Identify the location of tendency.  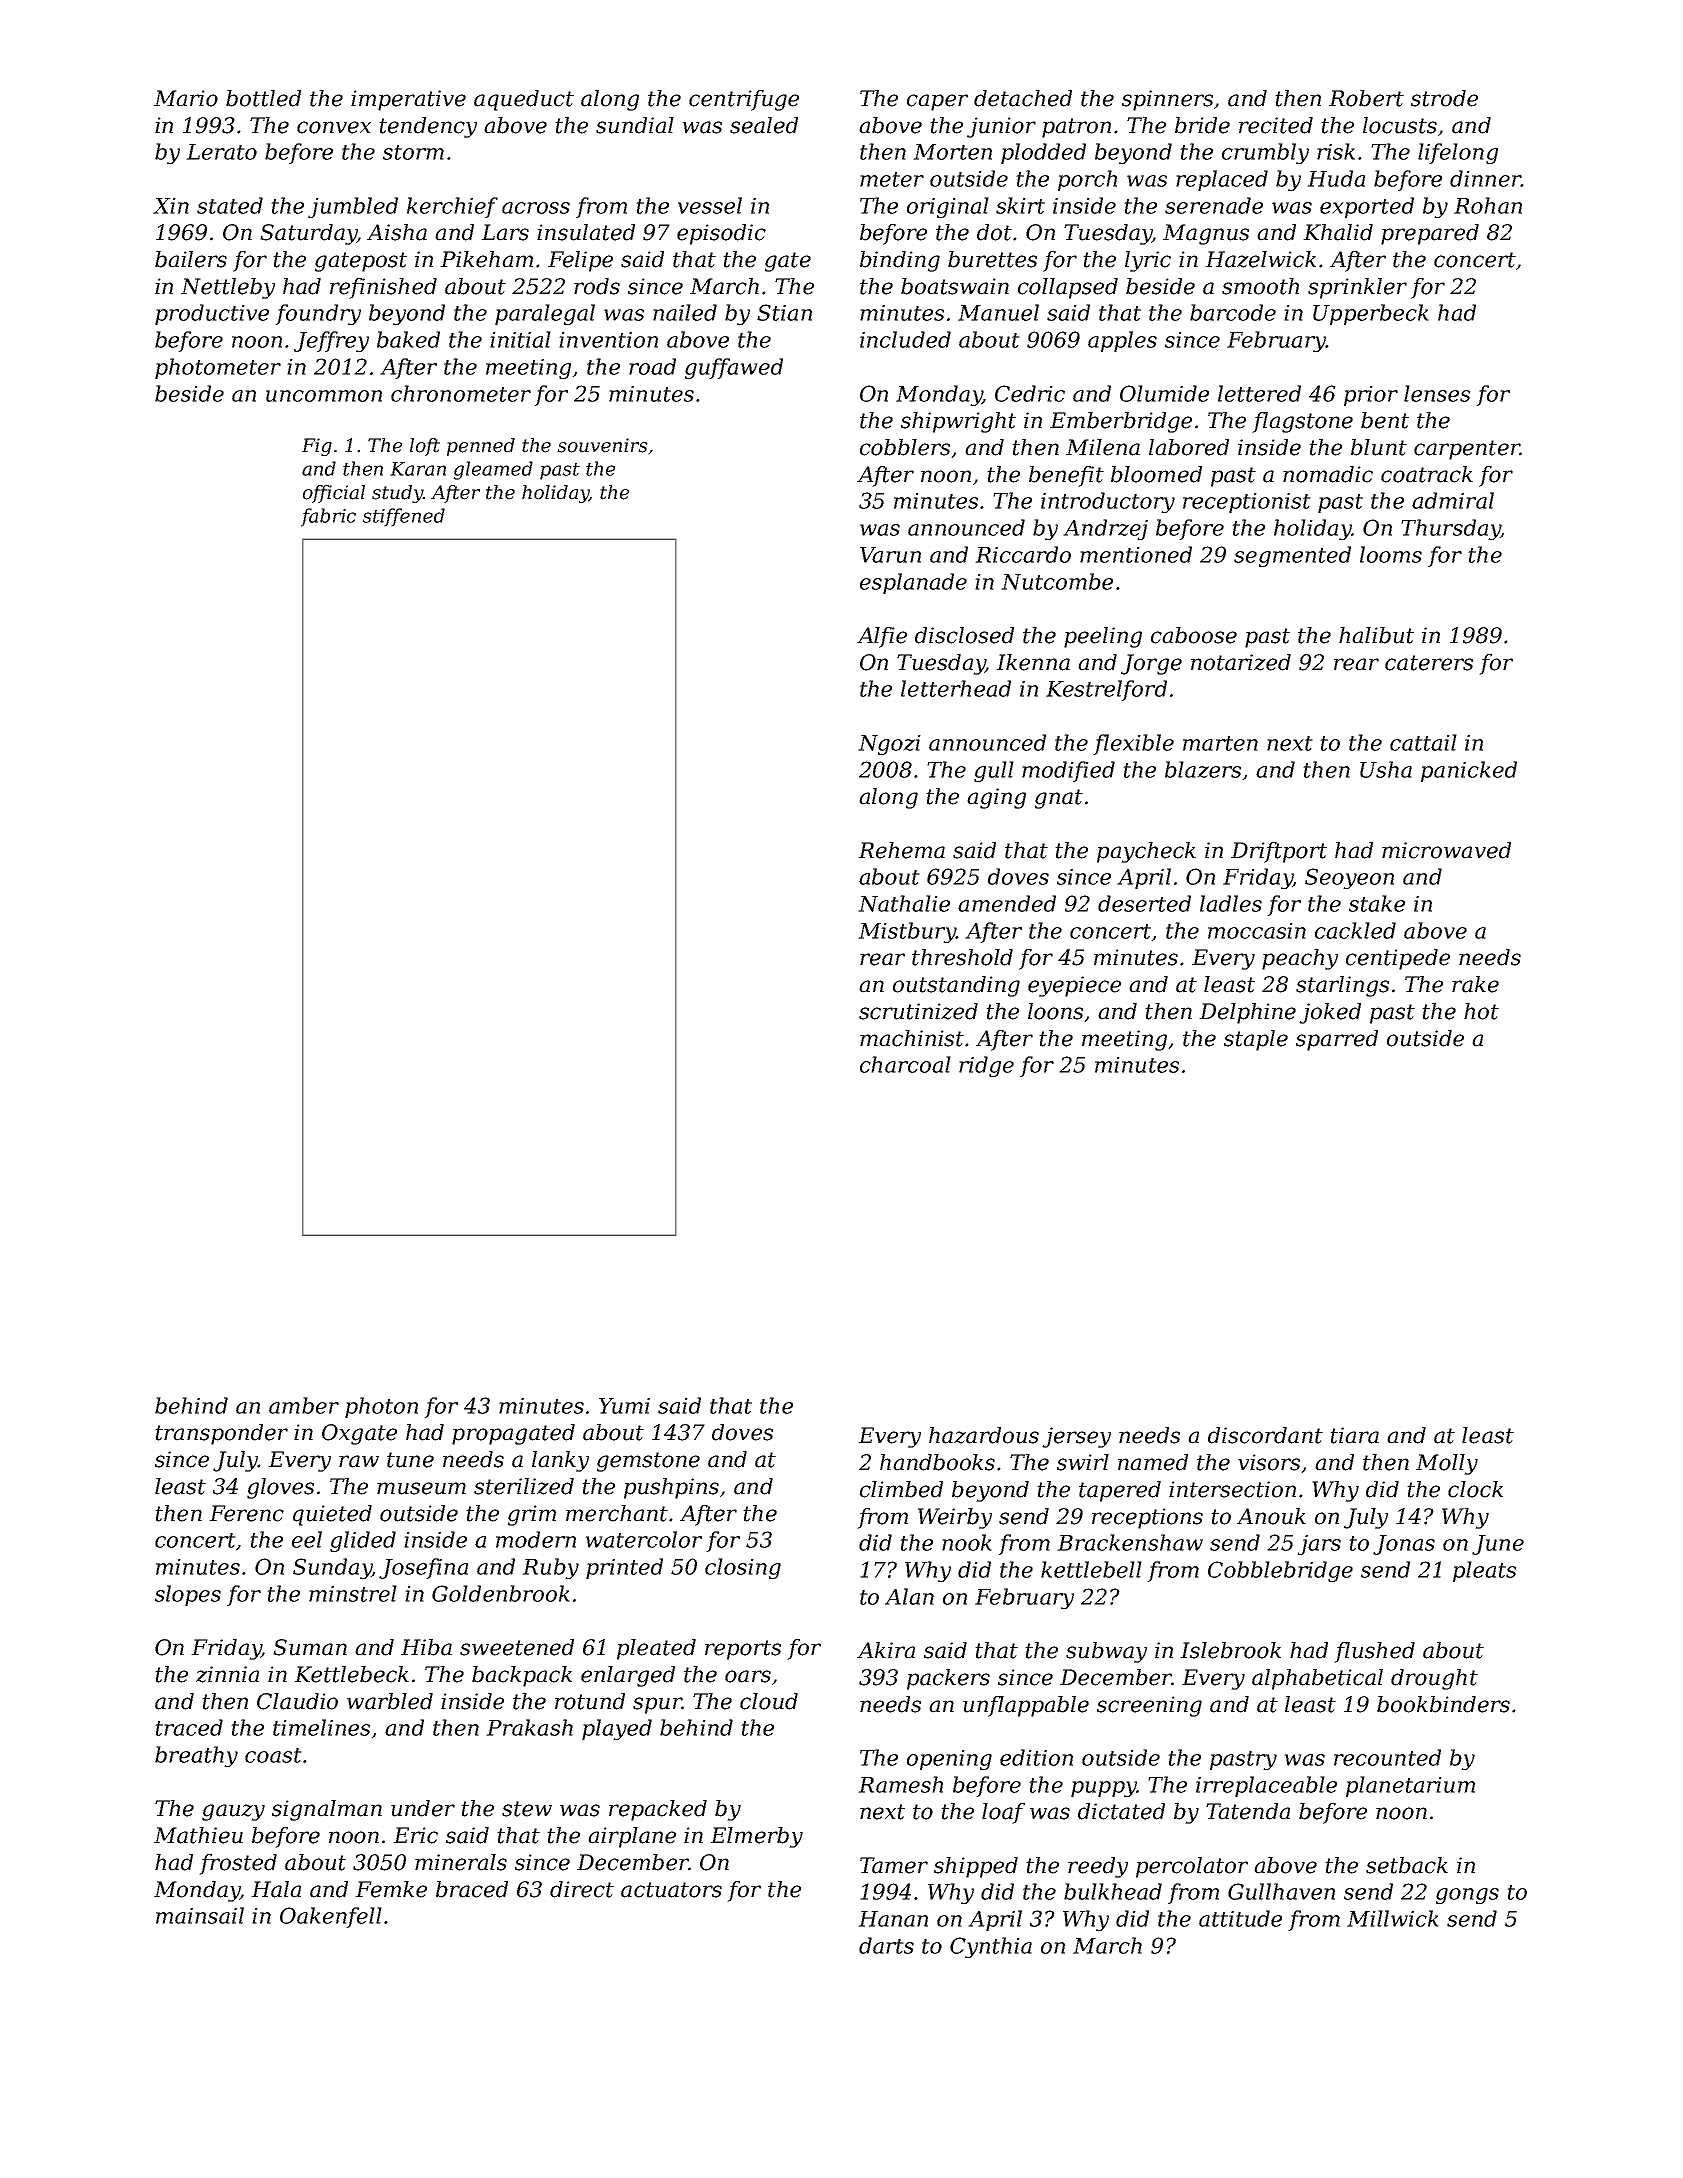
(428, 127).
